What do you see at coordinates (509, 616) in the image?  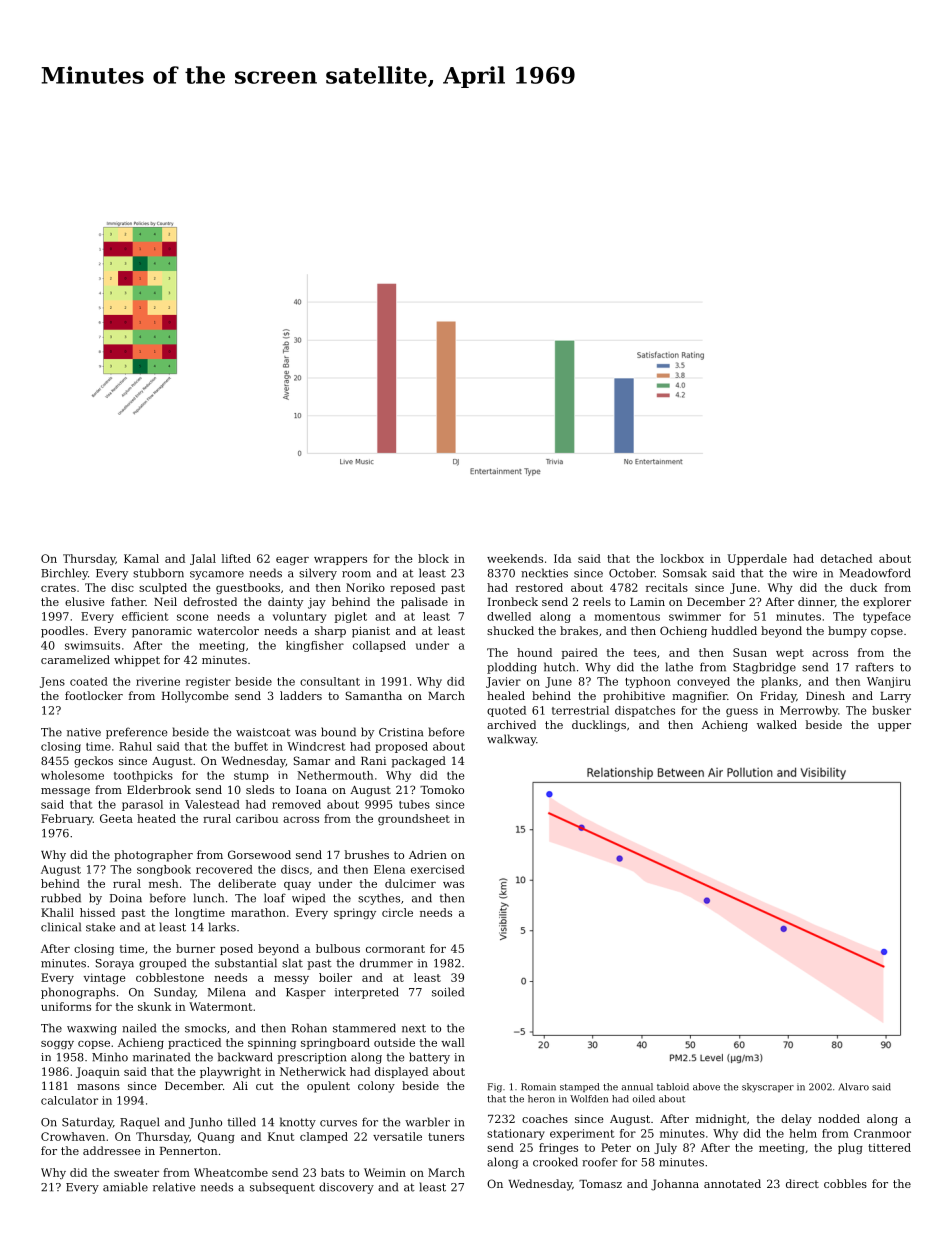 I see `dwelled` at bounding box center [509, 616].
